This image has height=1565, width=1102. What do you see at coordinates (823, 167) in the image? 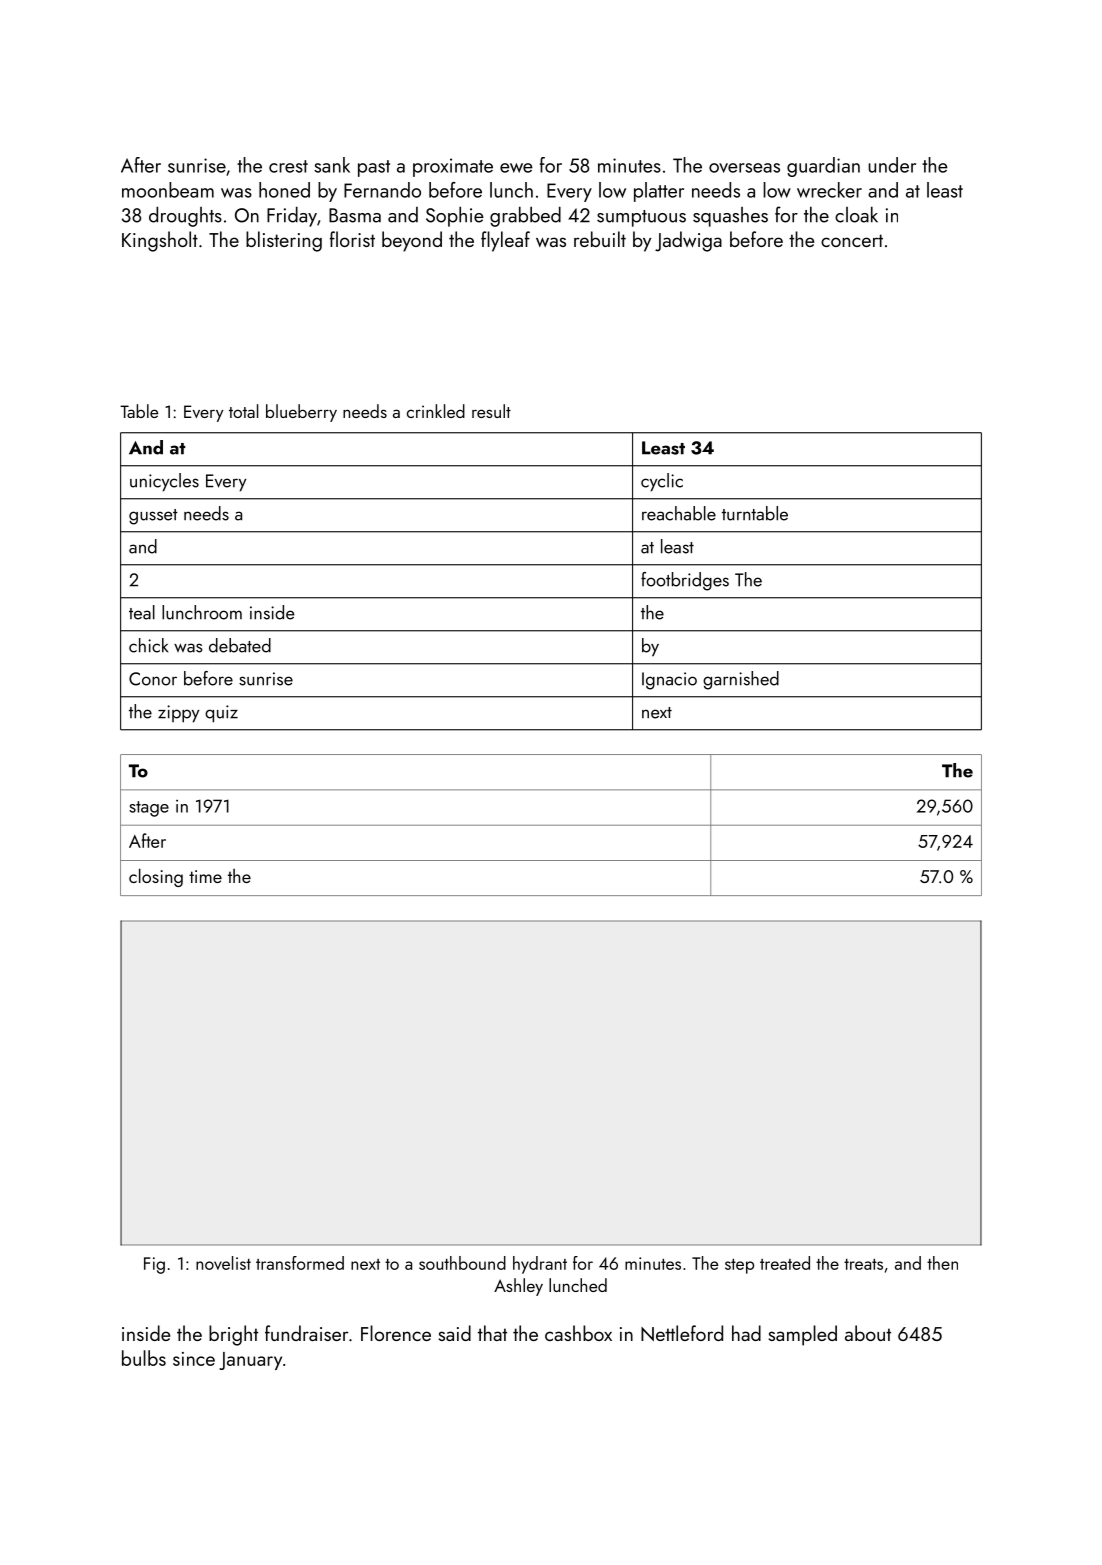
I see `guardian` at bounding box center [823, 167].
